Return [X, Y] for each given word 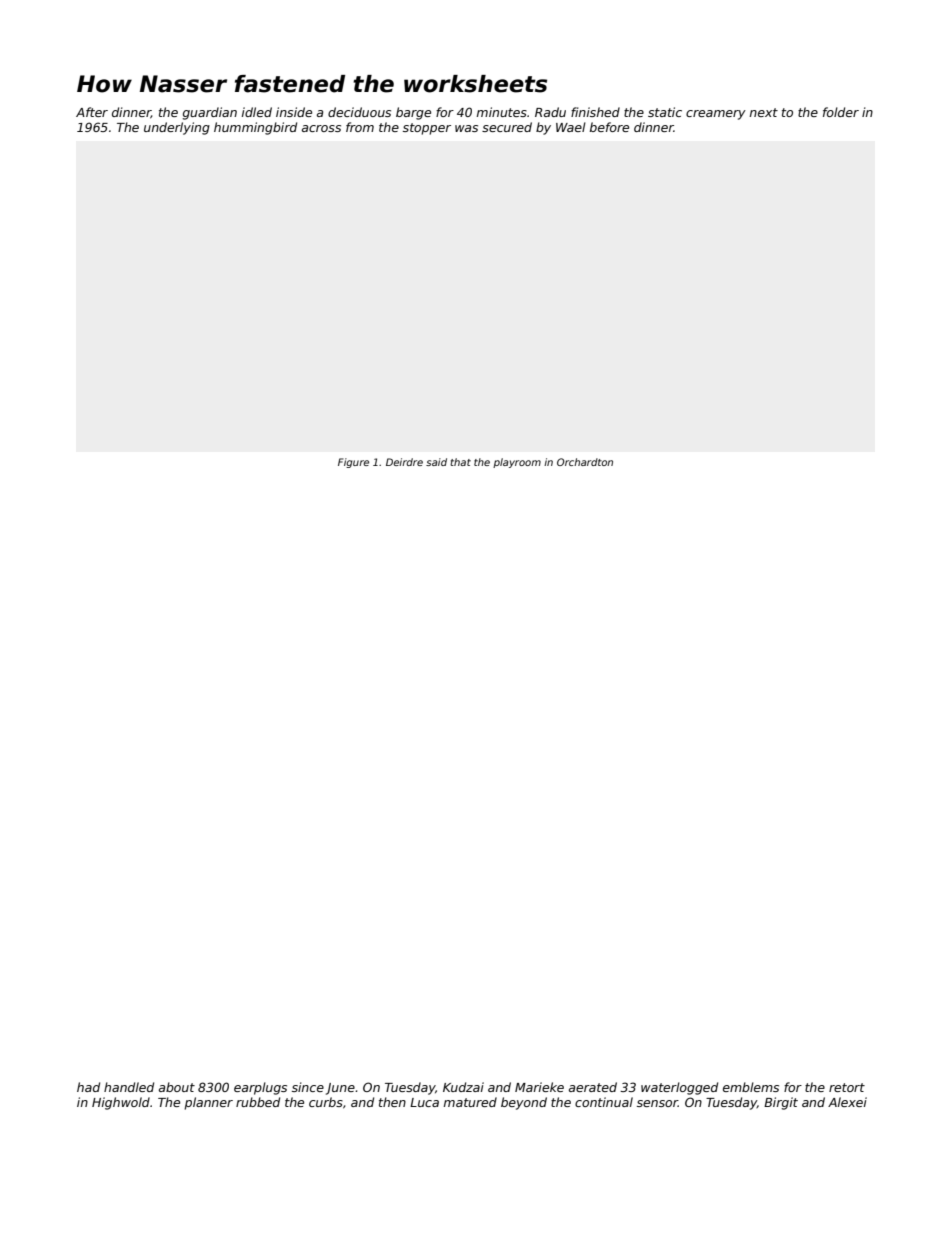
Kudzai [463, 1087]
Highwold [121, 1103]
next [764, 112]
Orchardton [585, 462]
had [88, 1087]
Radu [550, 112]
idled [257, 112]
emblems [751, 1087]
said [436, 462]
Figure [353, 463]
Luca [424, 1102]
